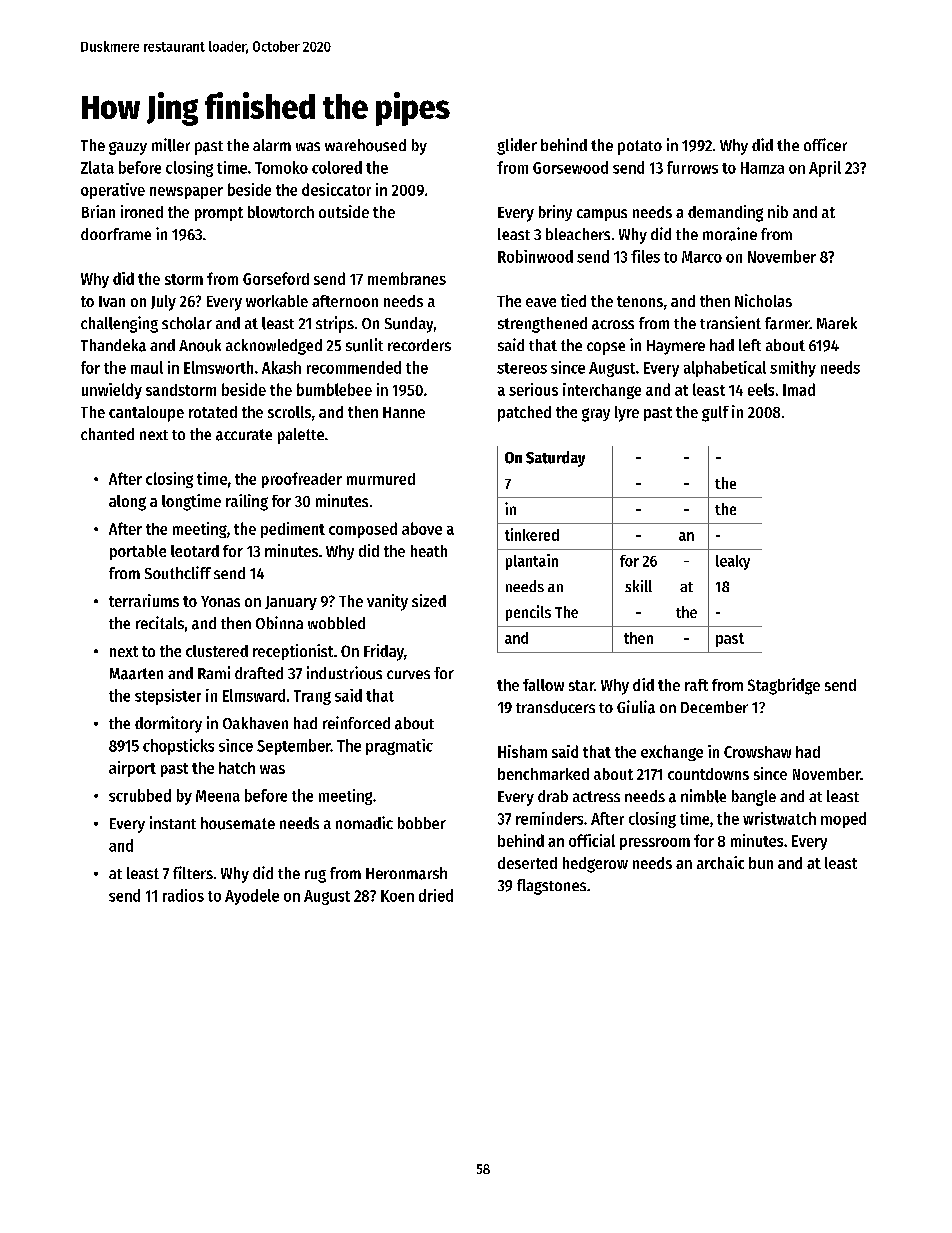 This image has height=1233, width=952. Describe the element at coordinates (714, 707) in the image. I see `December` at that location.
